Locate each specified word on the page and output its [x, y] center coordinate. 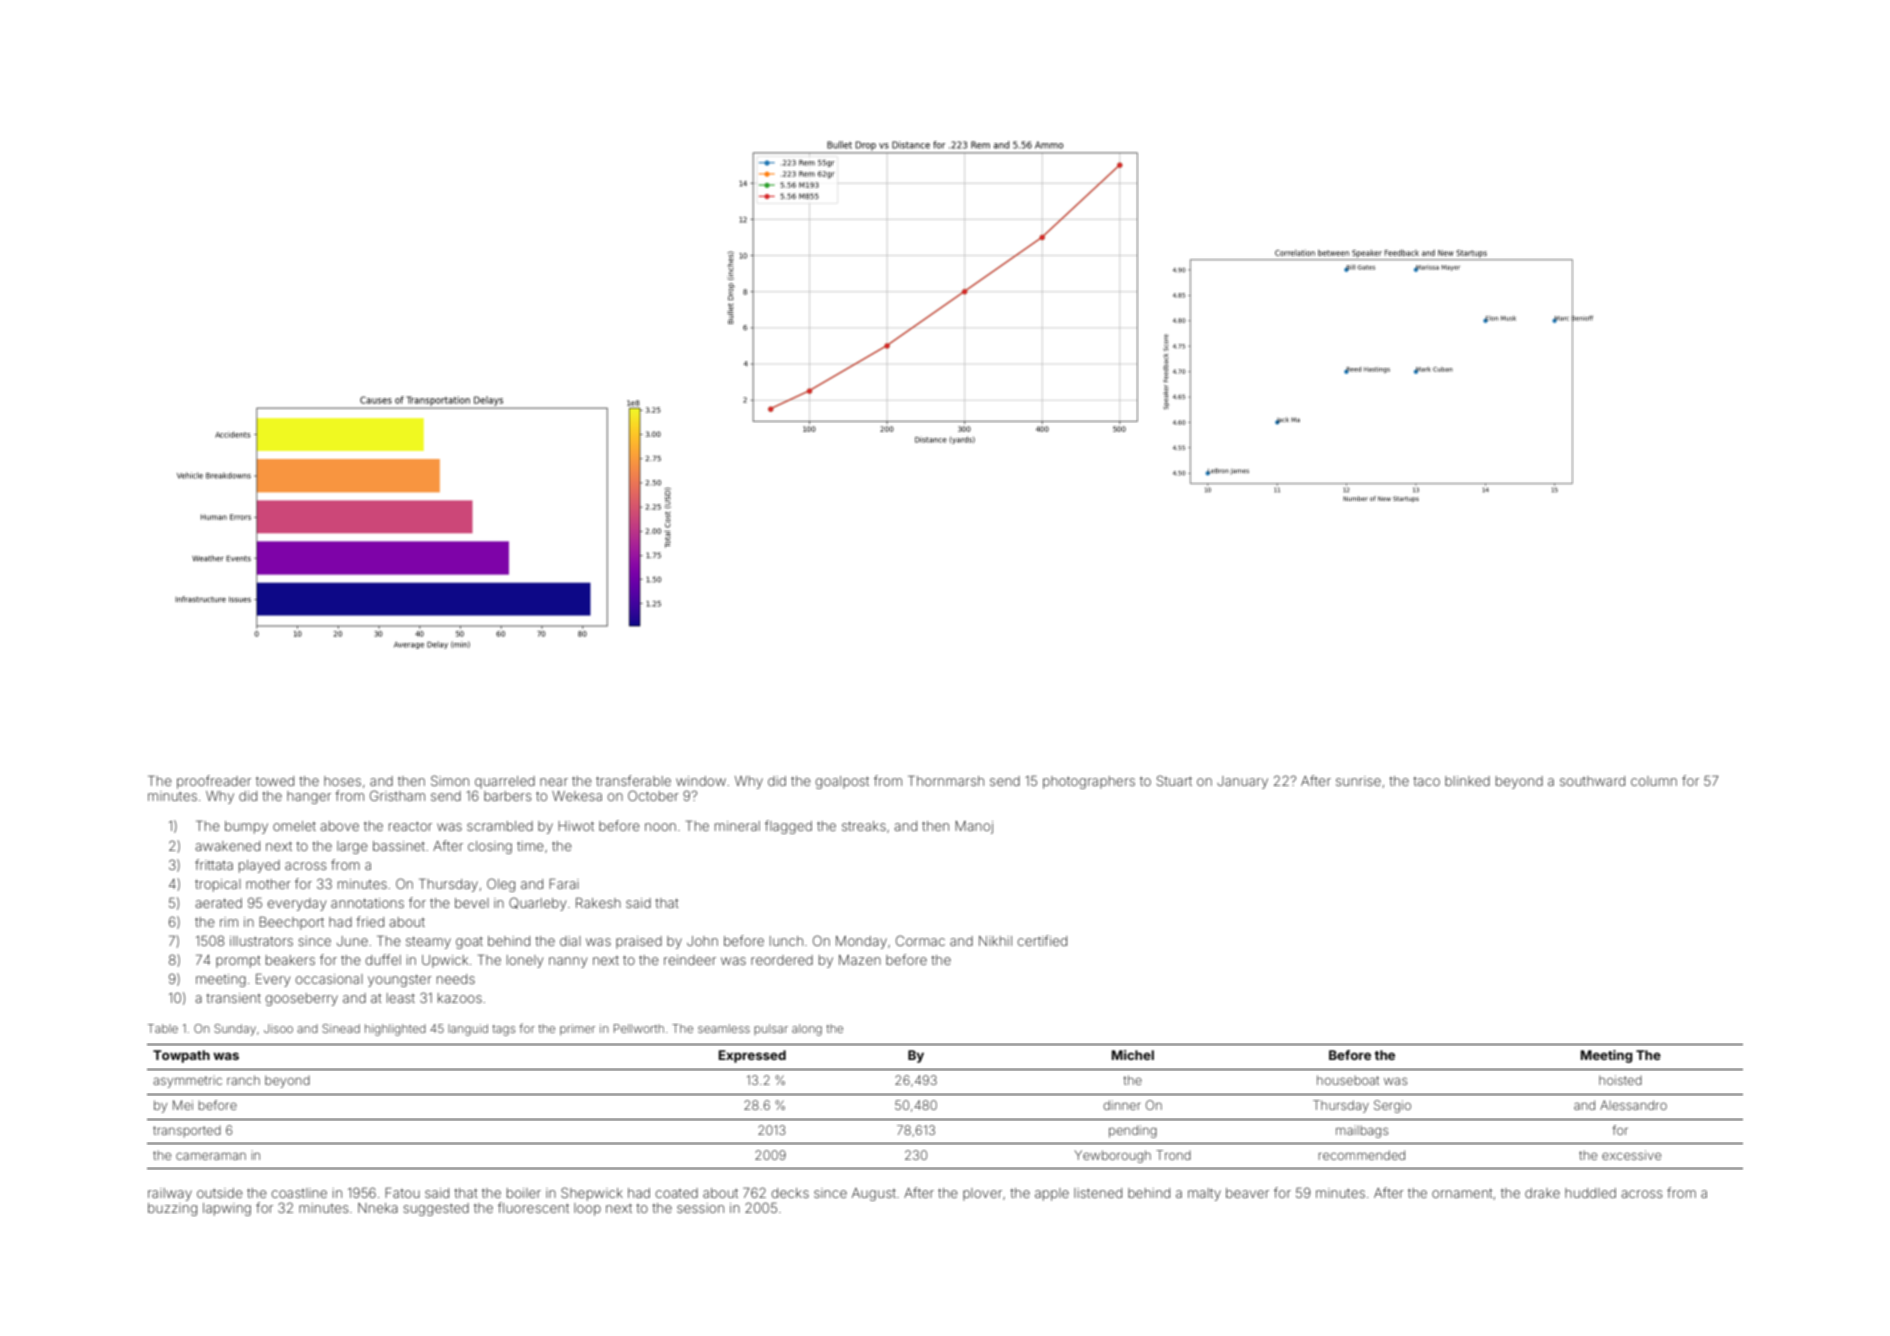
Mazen [860, 960]
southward [1592, 781]
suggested [436, 1209]
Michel [1133, 1055]
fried [370, 921]
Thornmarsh [946, 781]
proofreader [214, 782]
